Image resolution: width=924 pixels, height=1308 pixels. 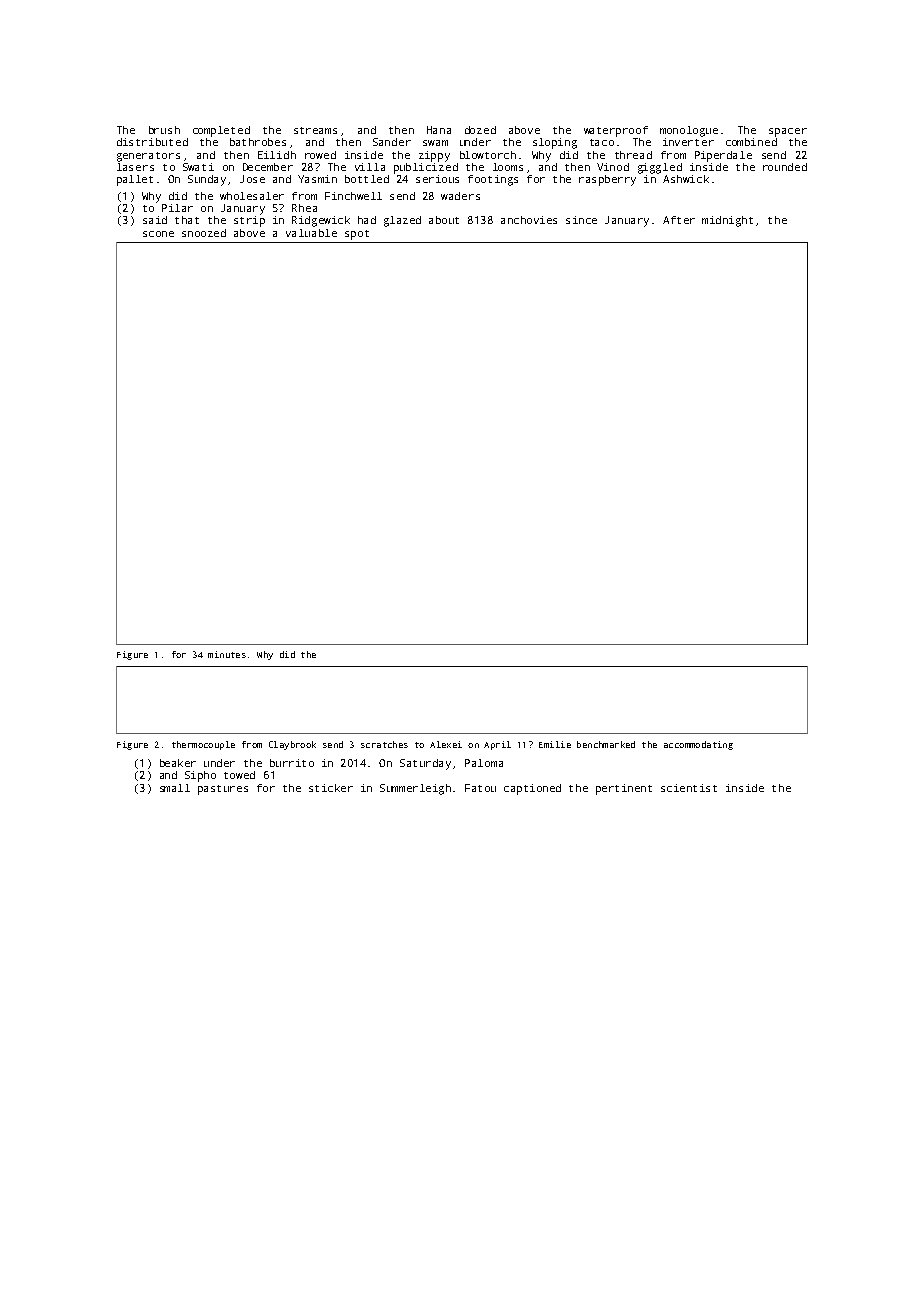 I want to click on spacer, so click(x=788, y=132).
